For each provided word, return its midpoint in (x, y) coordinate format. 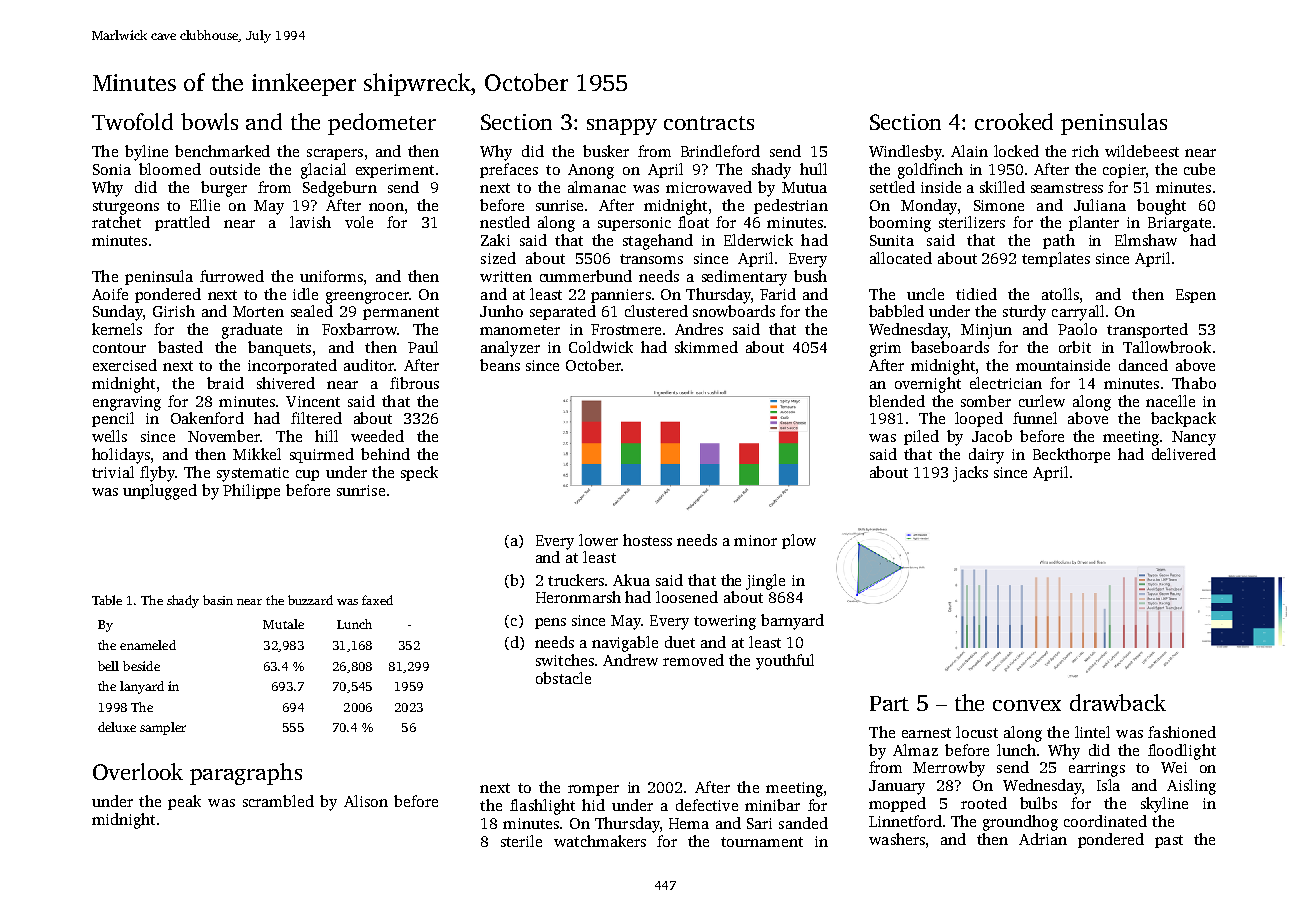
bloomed (170, 169)
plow (799, 541)
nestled (505, 222)
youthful (785, 662)
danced (1143, 365)
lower (598, 540)
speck (419, 473)
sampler (163, 728)
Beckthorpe (1071, 455)
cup (307, 475)
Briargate (1179, 224)
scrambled (278, 801)
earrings (1097, 769)
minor (755, 540)
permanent (401, 313)
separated (563, 312)
